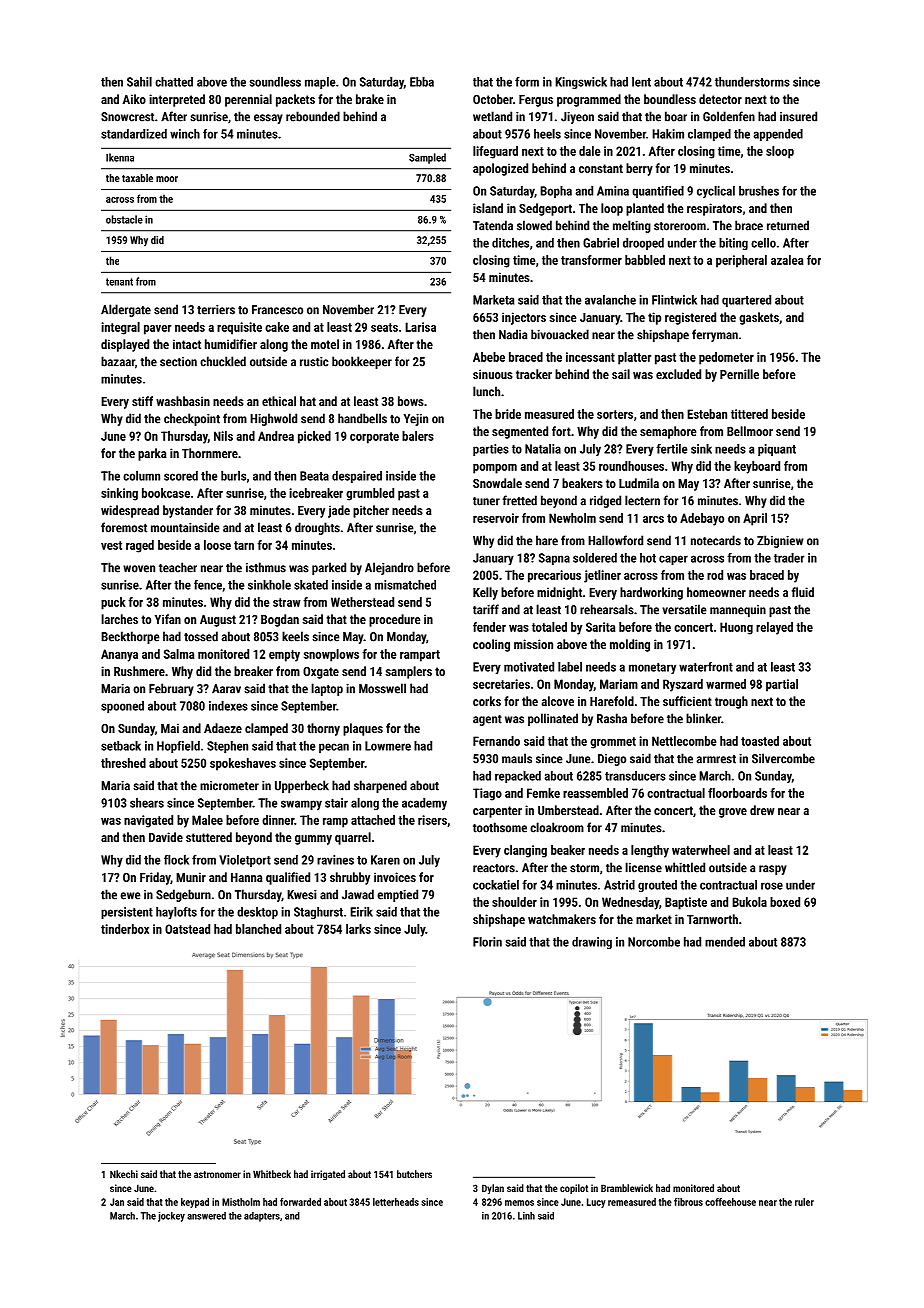 The height and width of the screenshot is (1308, 924). What do you see at coordinates (268, 119) in the screenshot?
I see `essay` at bounding box center [268, 119].
